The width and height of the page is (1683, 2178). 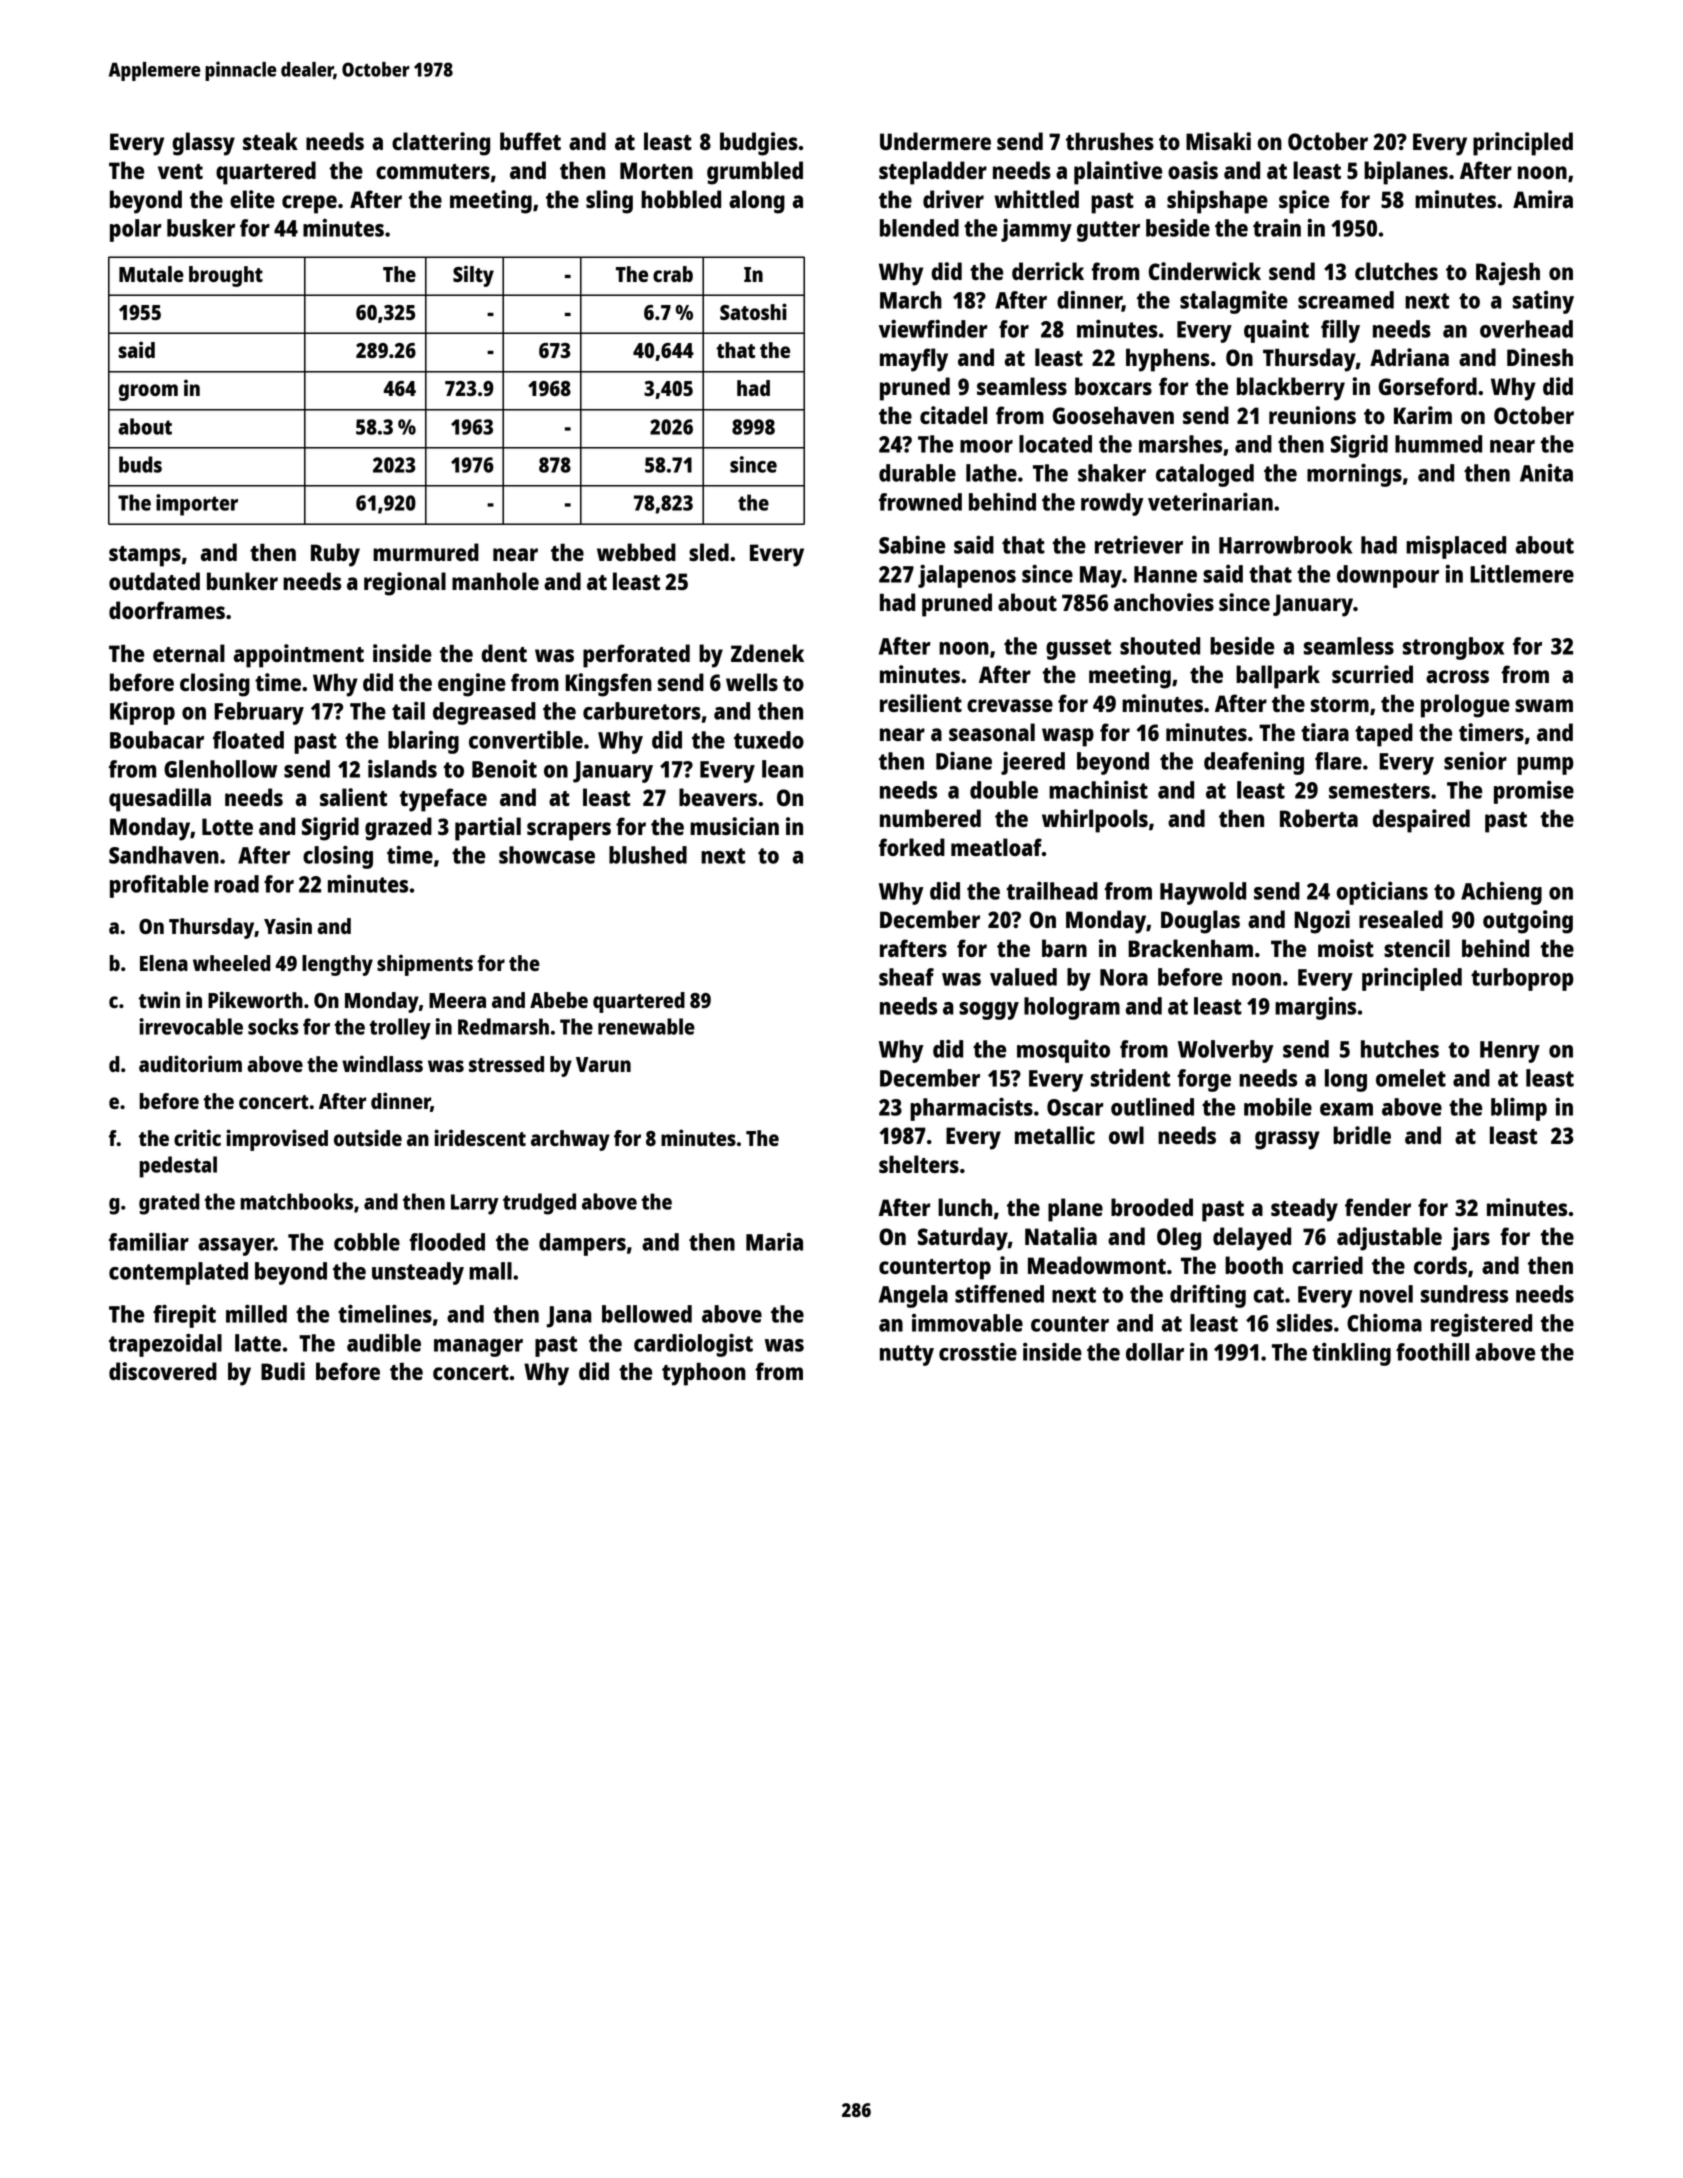 I want to click on appointment, so click(x=299, y=656).
